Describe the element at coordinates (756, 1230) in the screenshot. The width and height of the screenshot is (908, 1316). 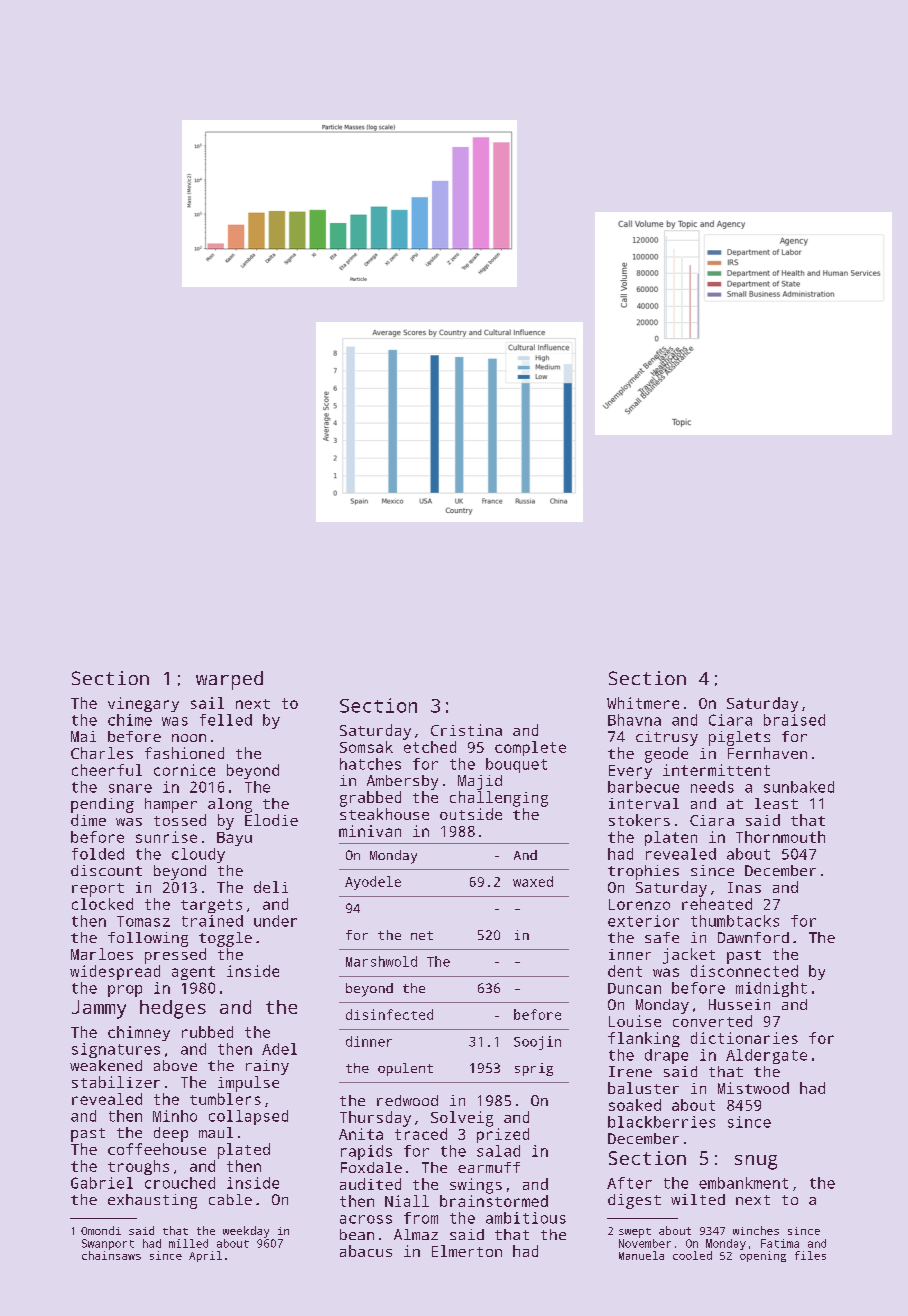
I see `winches` at that location.
